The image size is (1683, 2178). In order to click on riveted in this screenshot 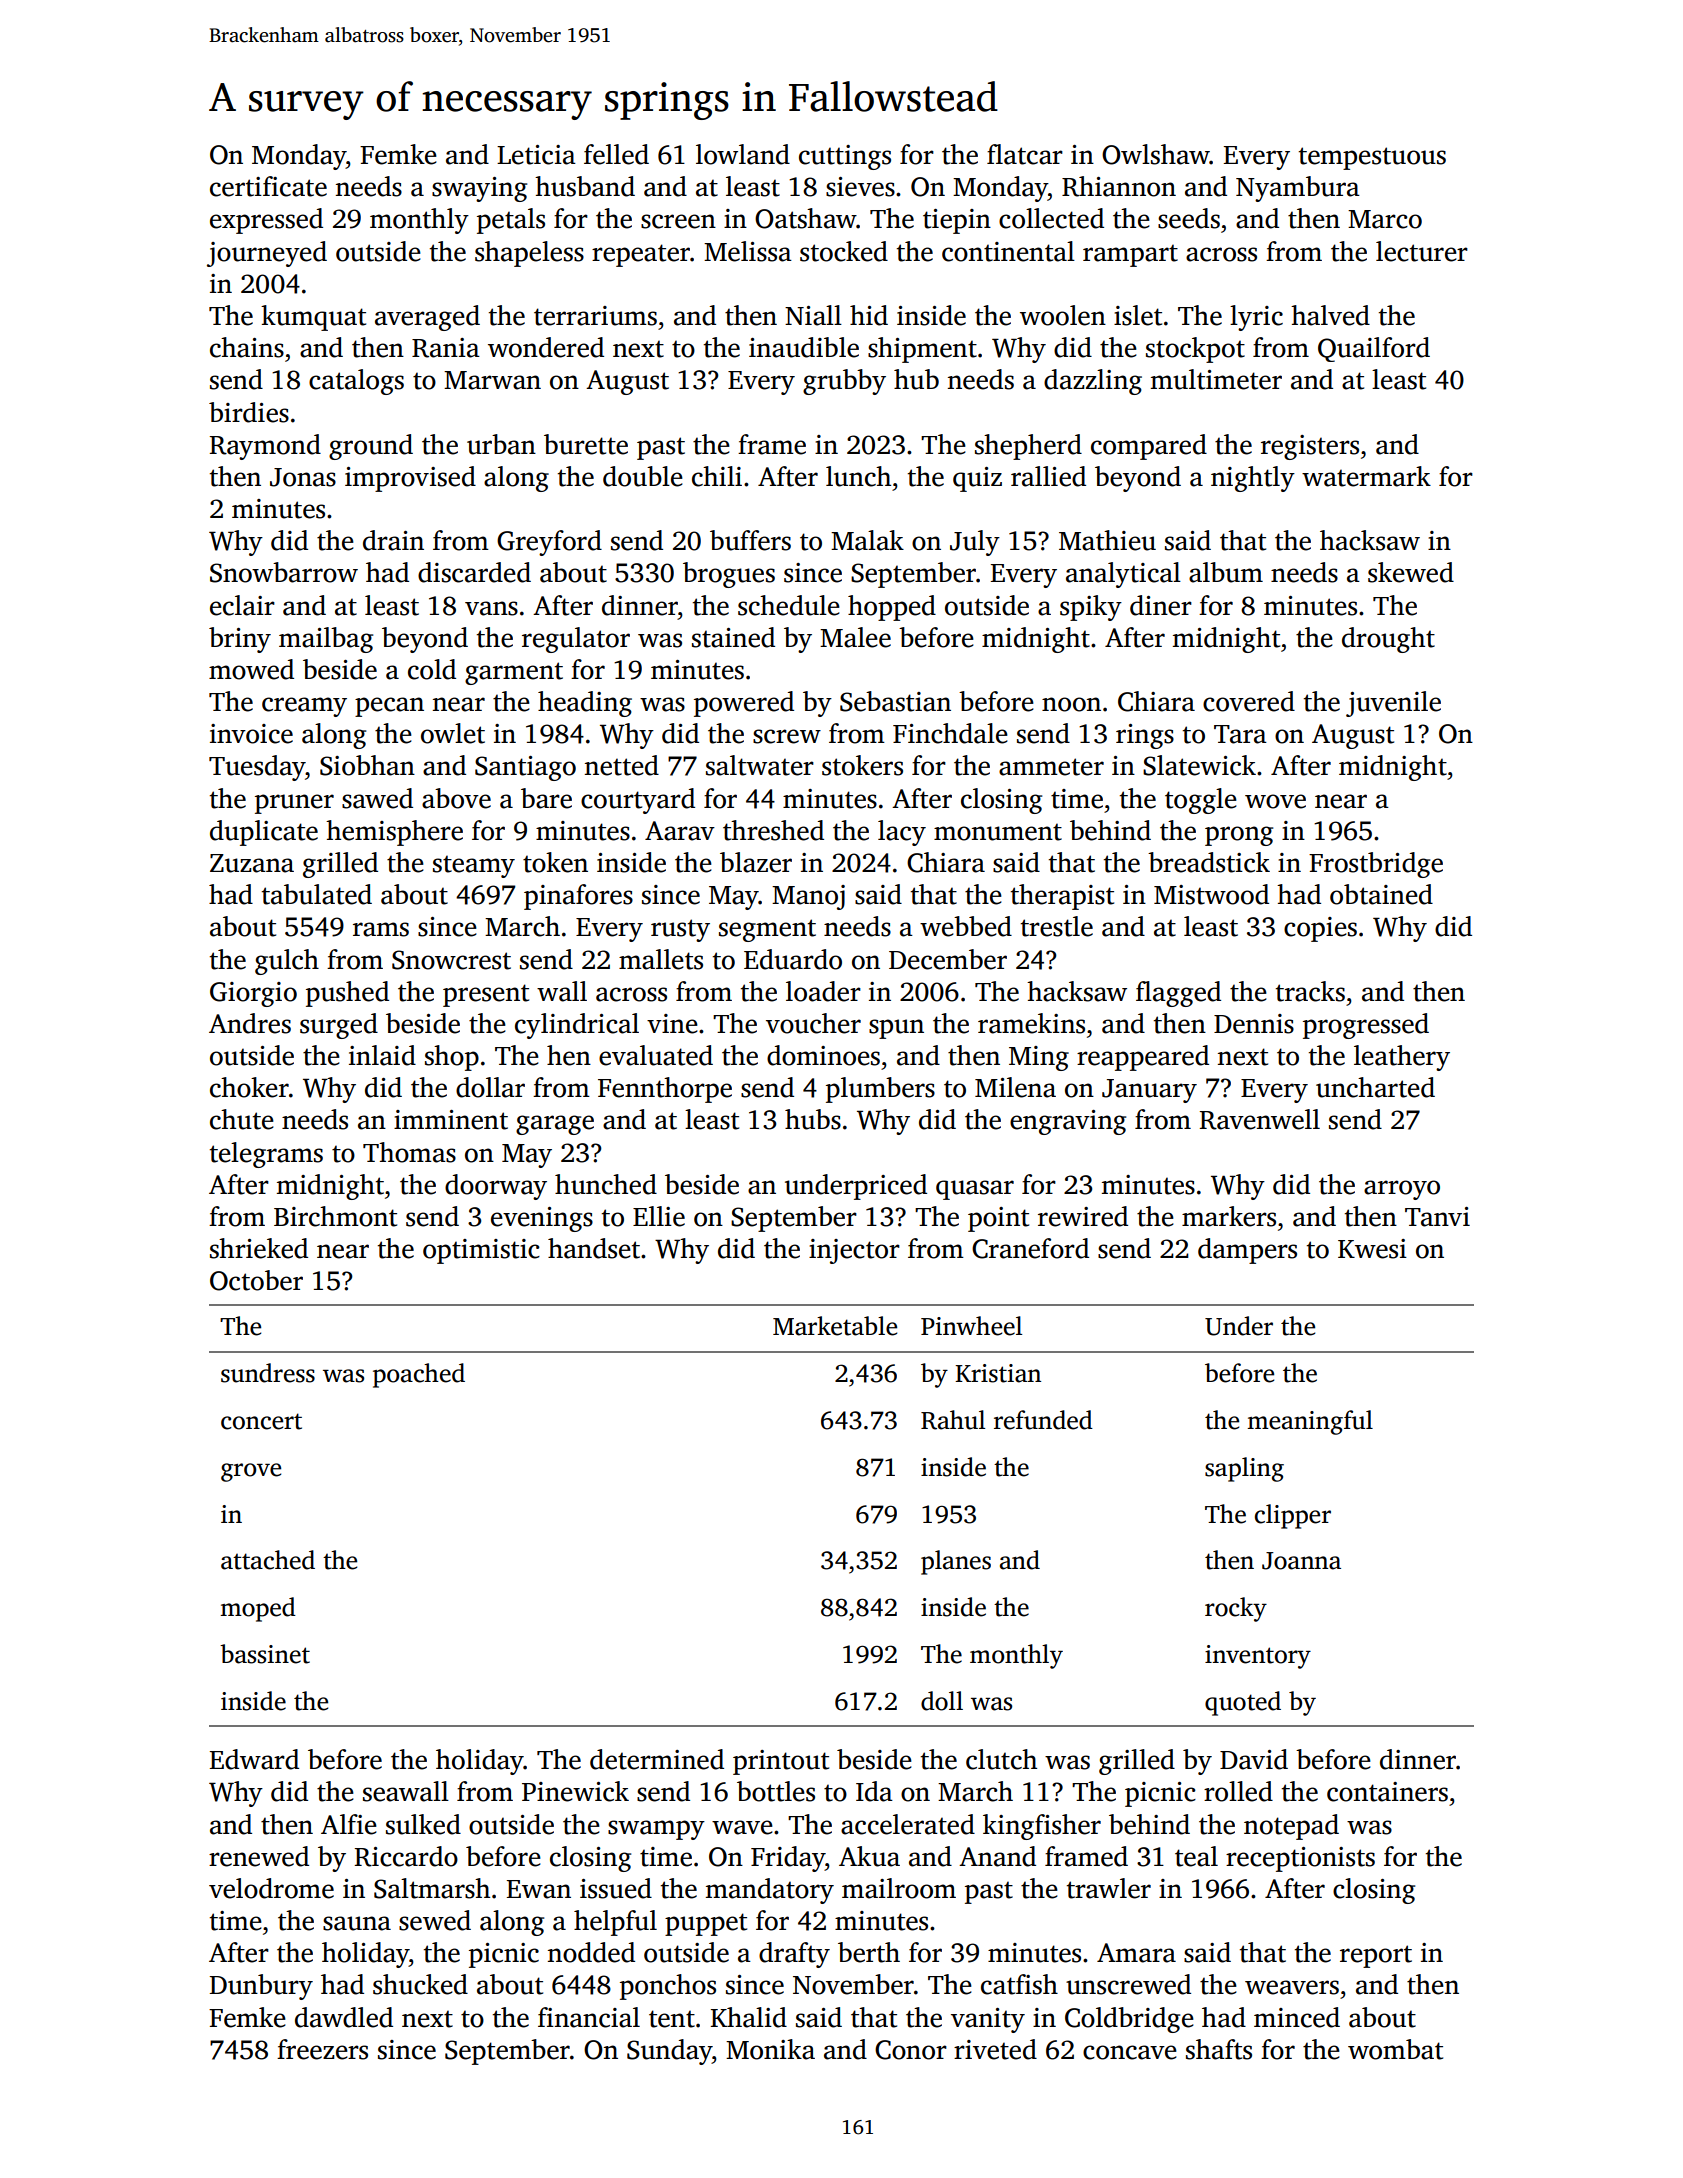, I will do `click(995, 2049)`.
